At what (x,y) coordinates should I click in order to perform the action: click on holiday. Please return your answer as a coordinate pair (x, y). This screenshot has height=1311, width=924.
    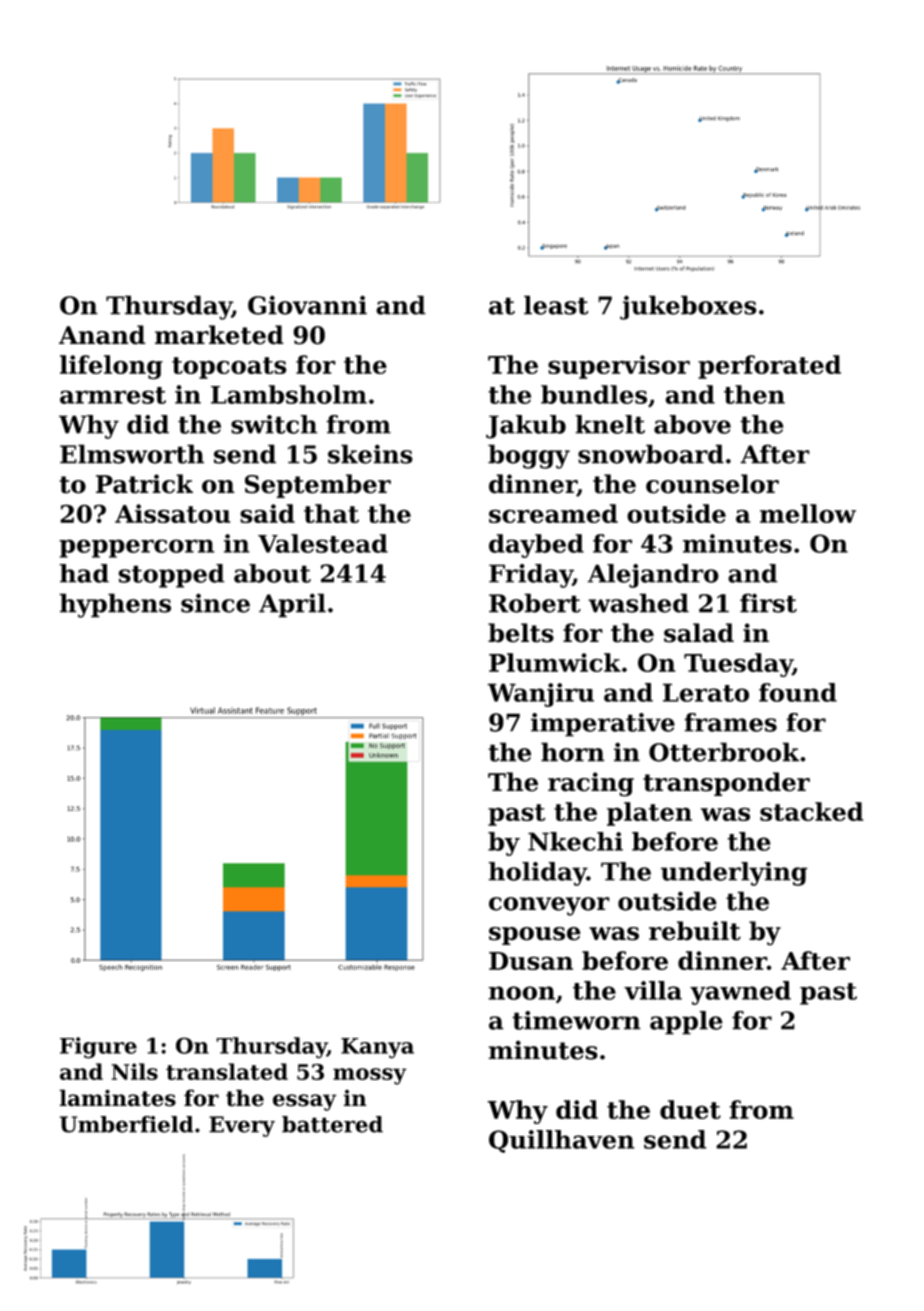
    Looking at the image, I should click on (537, 874).
